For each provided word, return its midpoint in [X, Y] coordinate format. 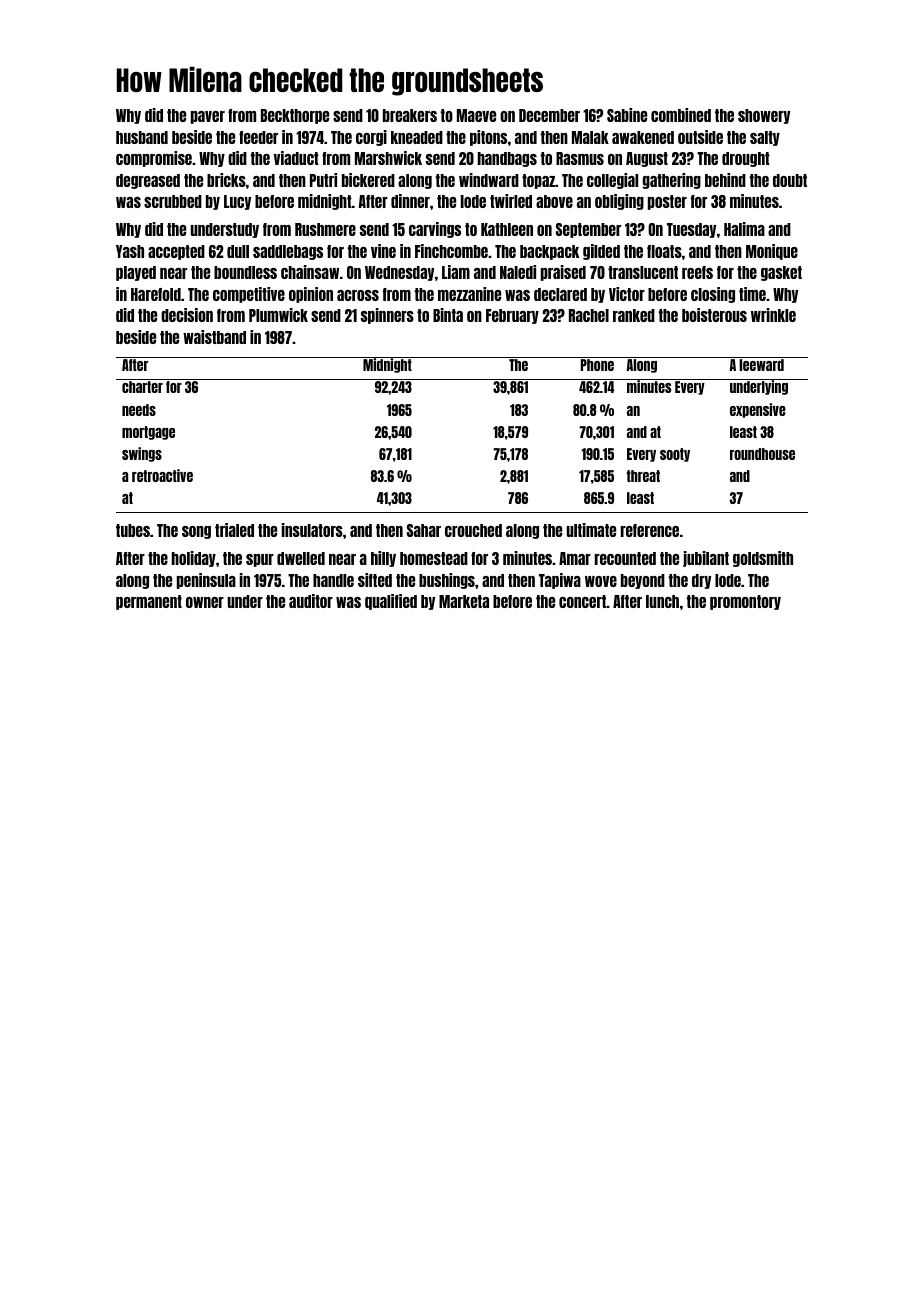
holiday [194, 559]
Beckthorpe [295, 116]
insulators [312, 530]
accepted [176, 252]
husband [142, 137]
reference [650, 530]
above [554, 201]
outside [700, 137]
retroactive [162, 475]
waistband [214, 337]
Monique [772, 252]
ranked [634, 315]
